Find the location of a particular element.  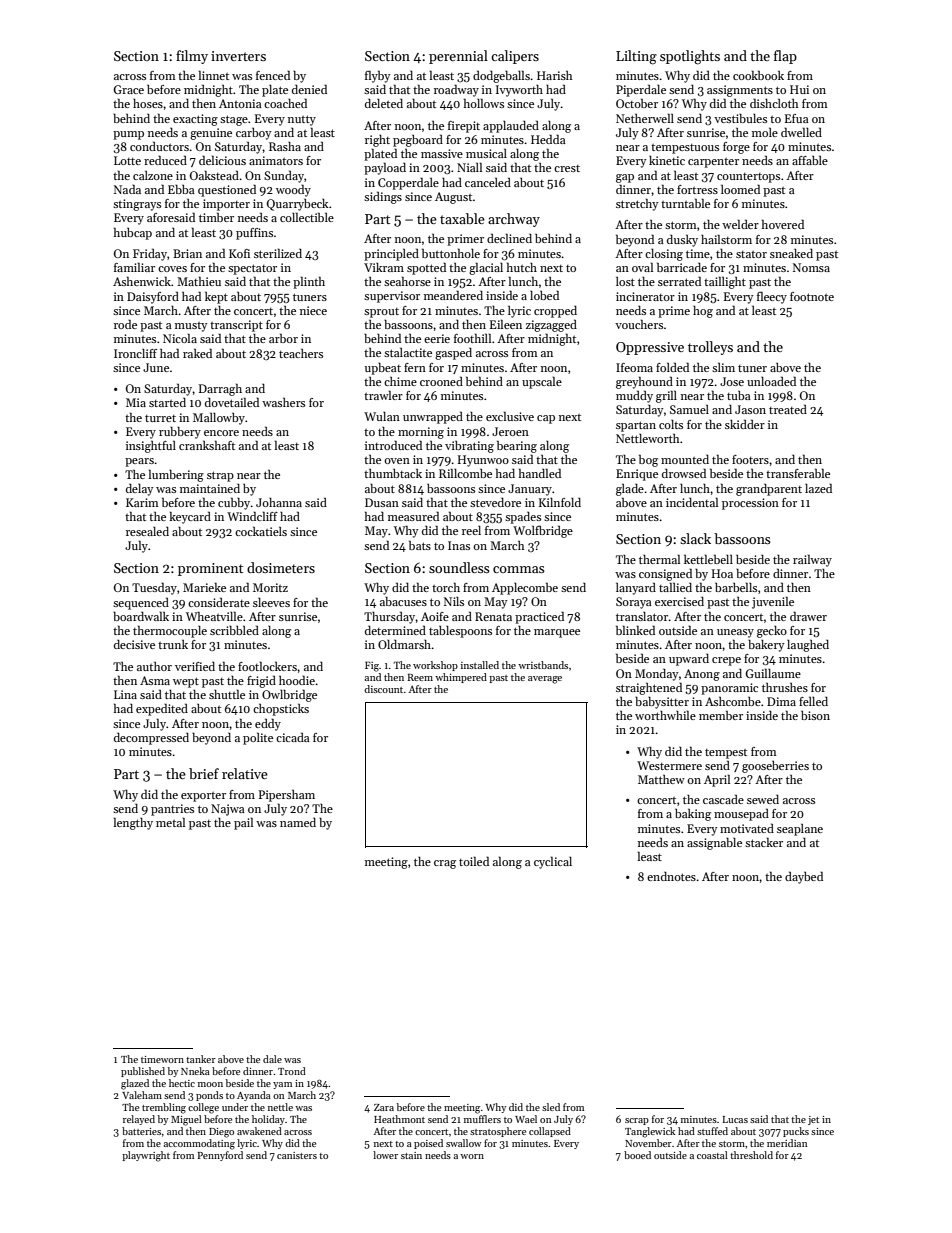

Monday is located at coordinates (657, 675).
